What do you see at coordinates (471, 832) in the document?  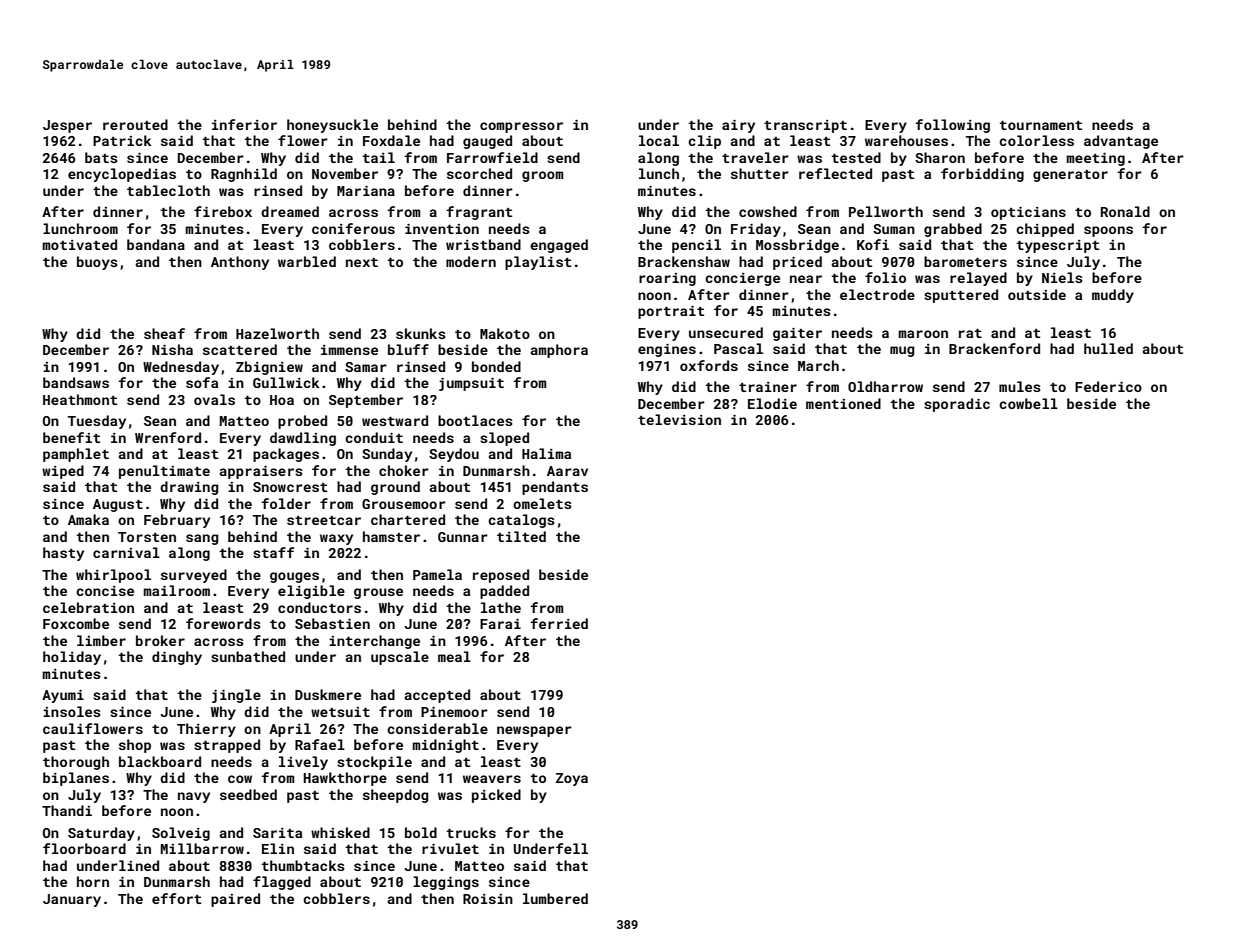 I see `trucks` at bounding box center [471, 832].
